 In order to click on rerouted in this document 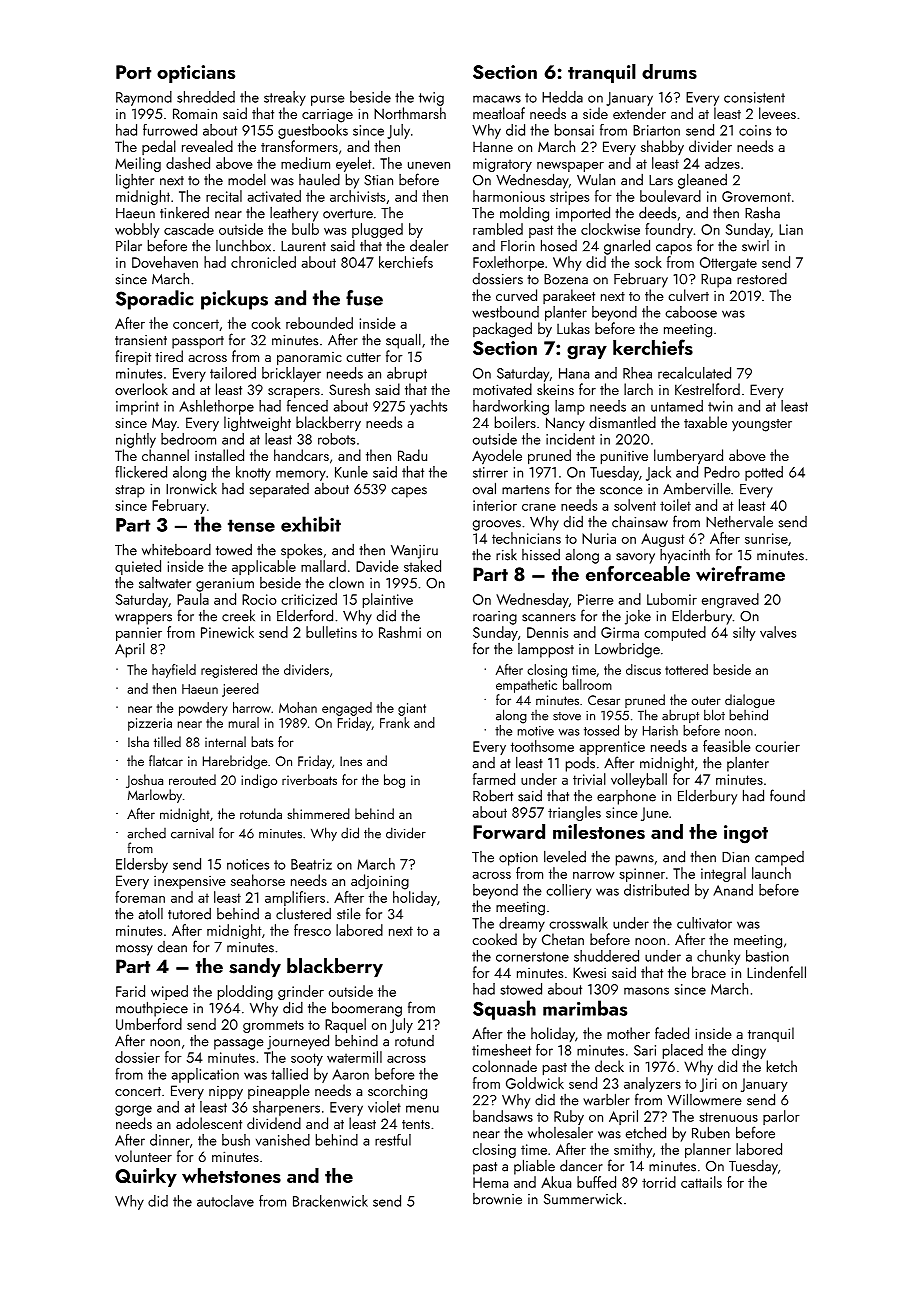, I will do `click(192, 779)`.
